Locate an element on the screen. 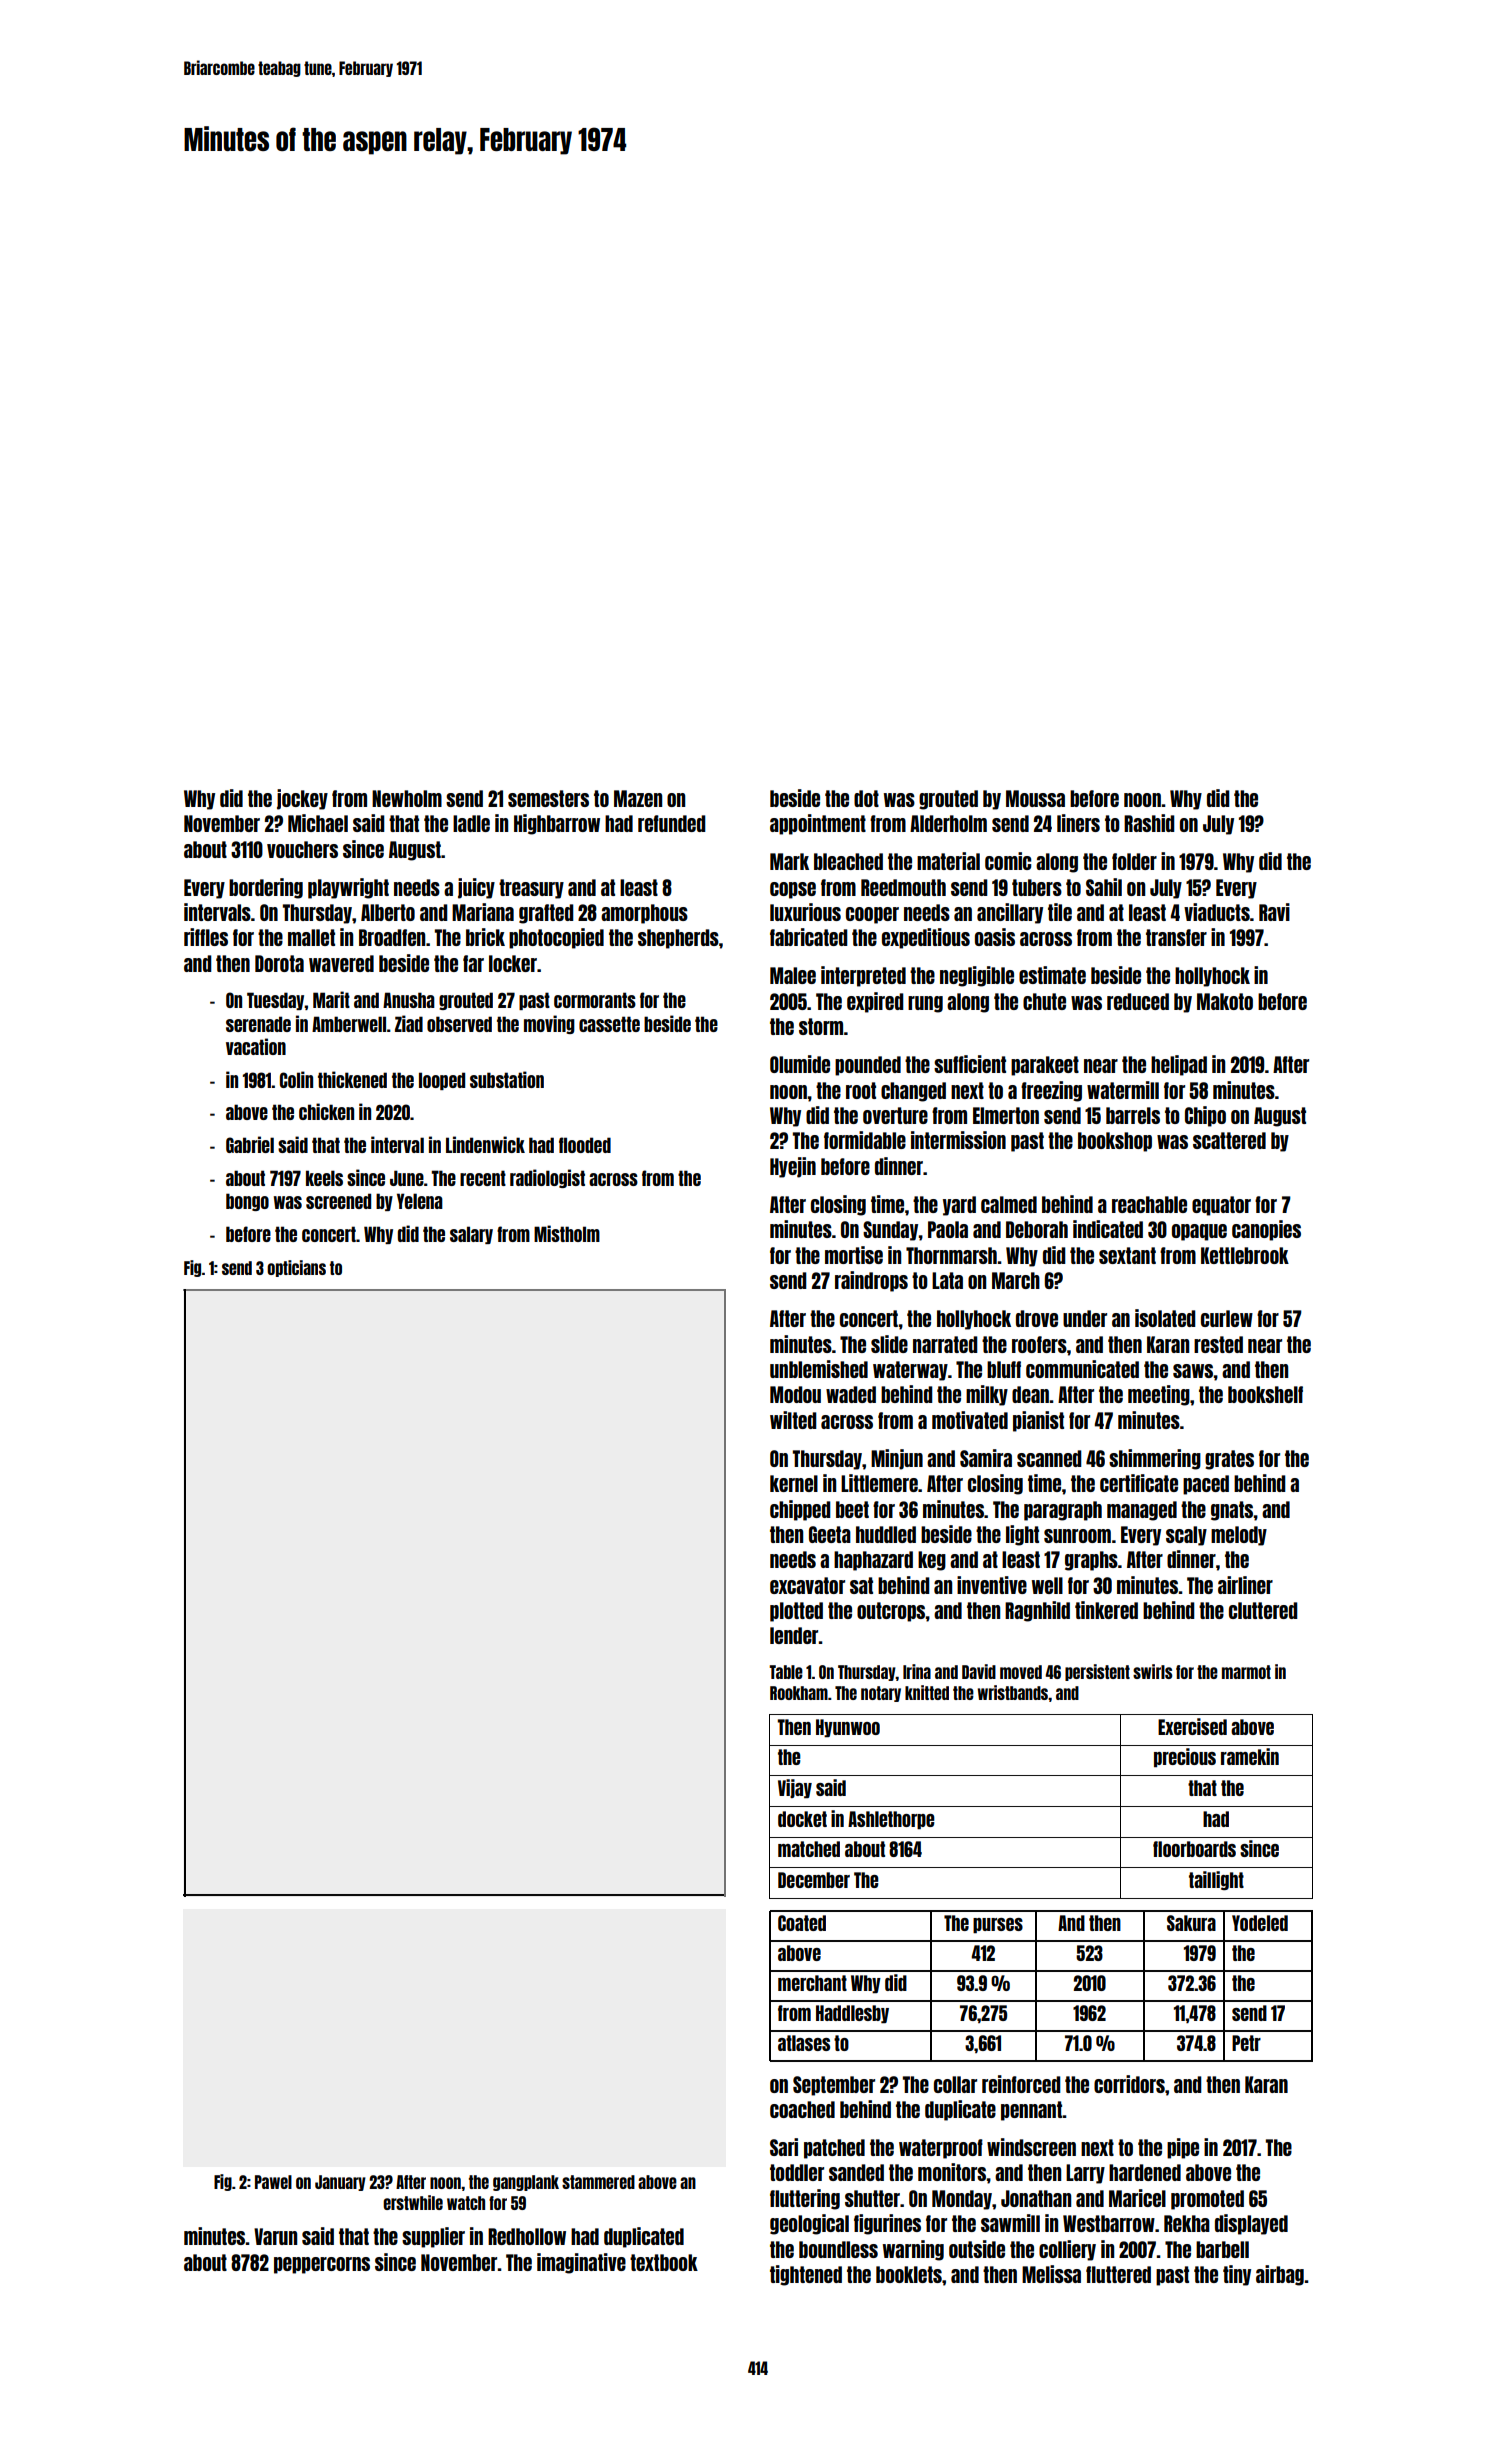  liners is located at coordinates (1078, 823).
